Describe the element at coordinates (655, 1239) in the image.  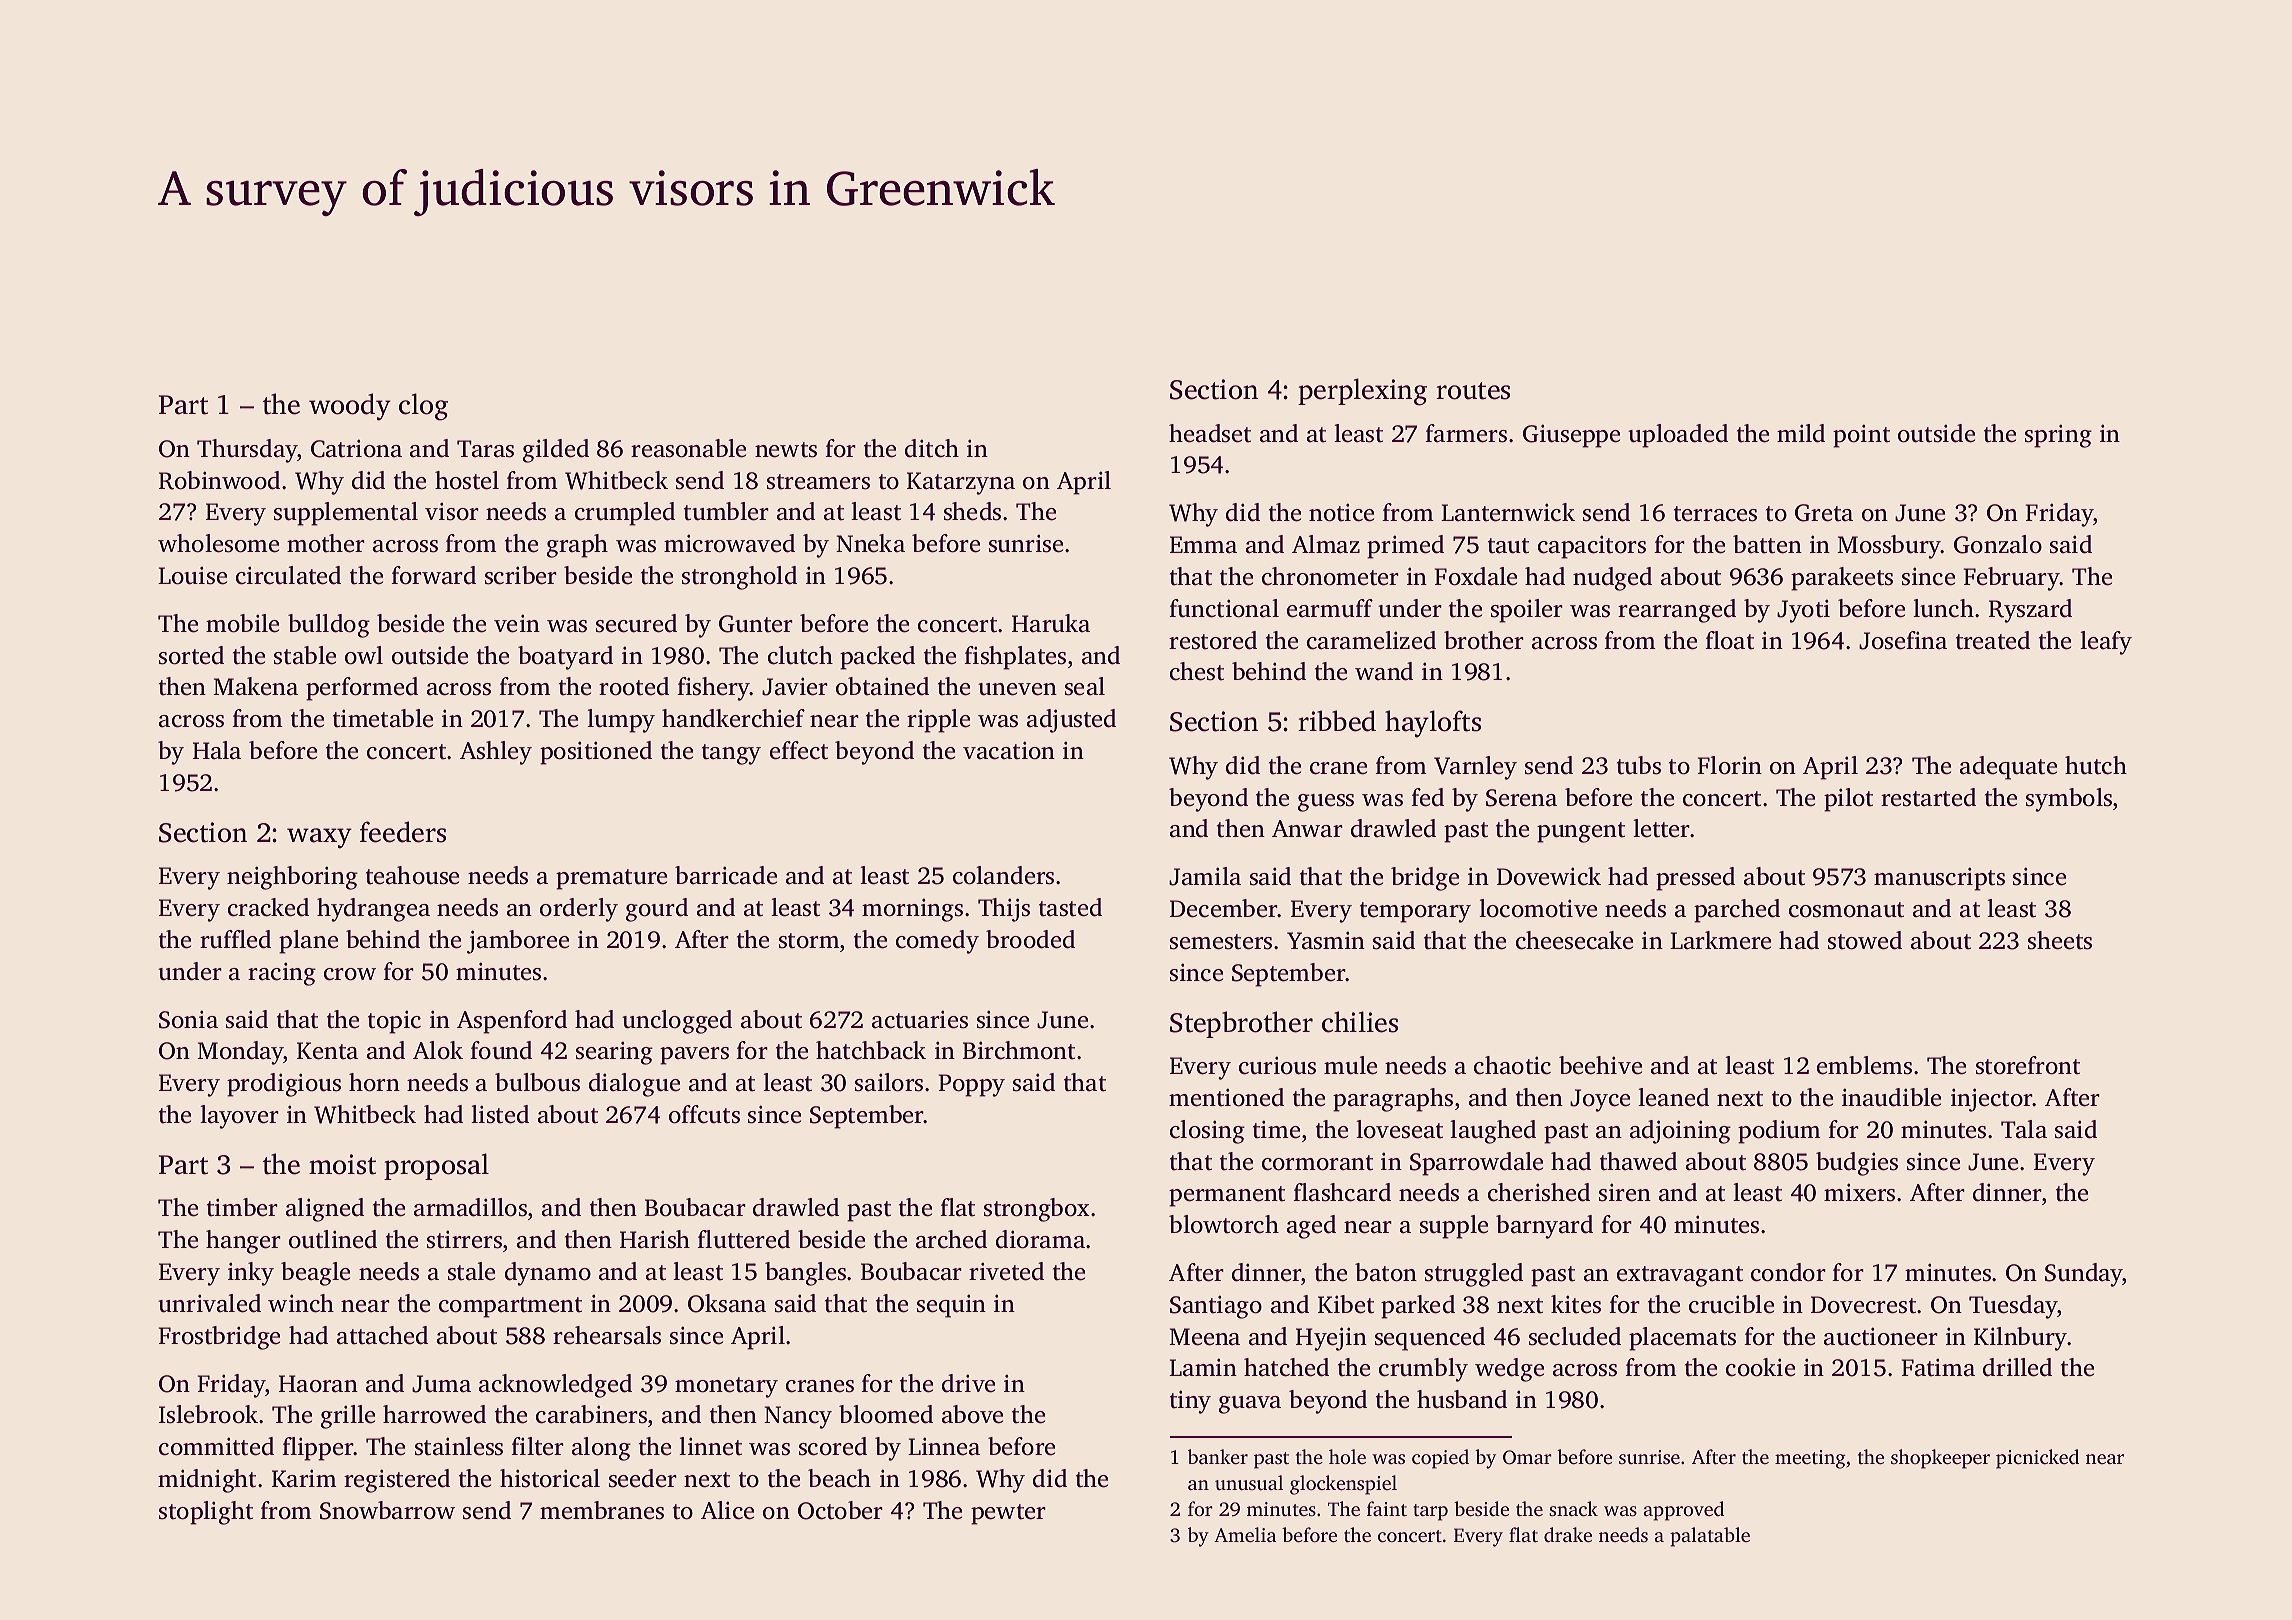
I see `Harish` at that location.
